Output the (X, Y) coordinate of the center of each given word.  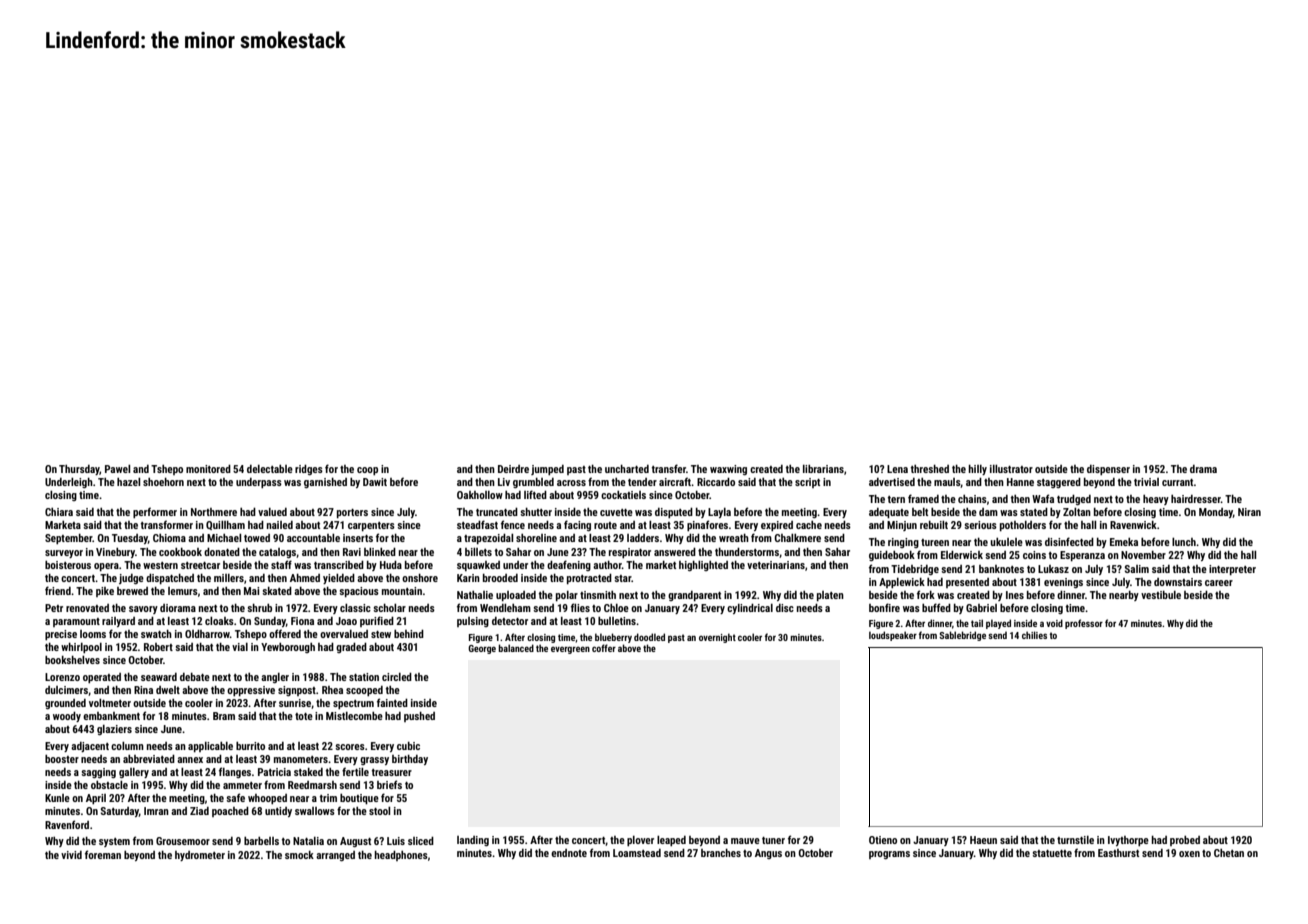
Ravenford (67, 824)
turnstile (1075, 840)
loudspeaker (893, 636)
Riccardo (716, 482)
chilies (1034, 635)
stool (379, 811)
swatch (156, 634)
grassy (374, 761)
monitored (208, 469)
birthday (410, 760)
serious (980, 525)
